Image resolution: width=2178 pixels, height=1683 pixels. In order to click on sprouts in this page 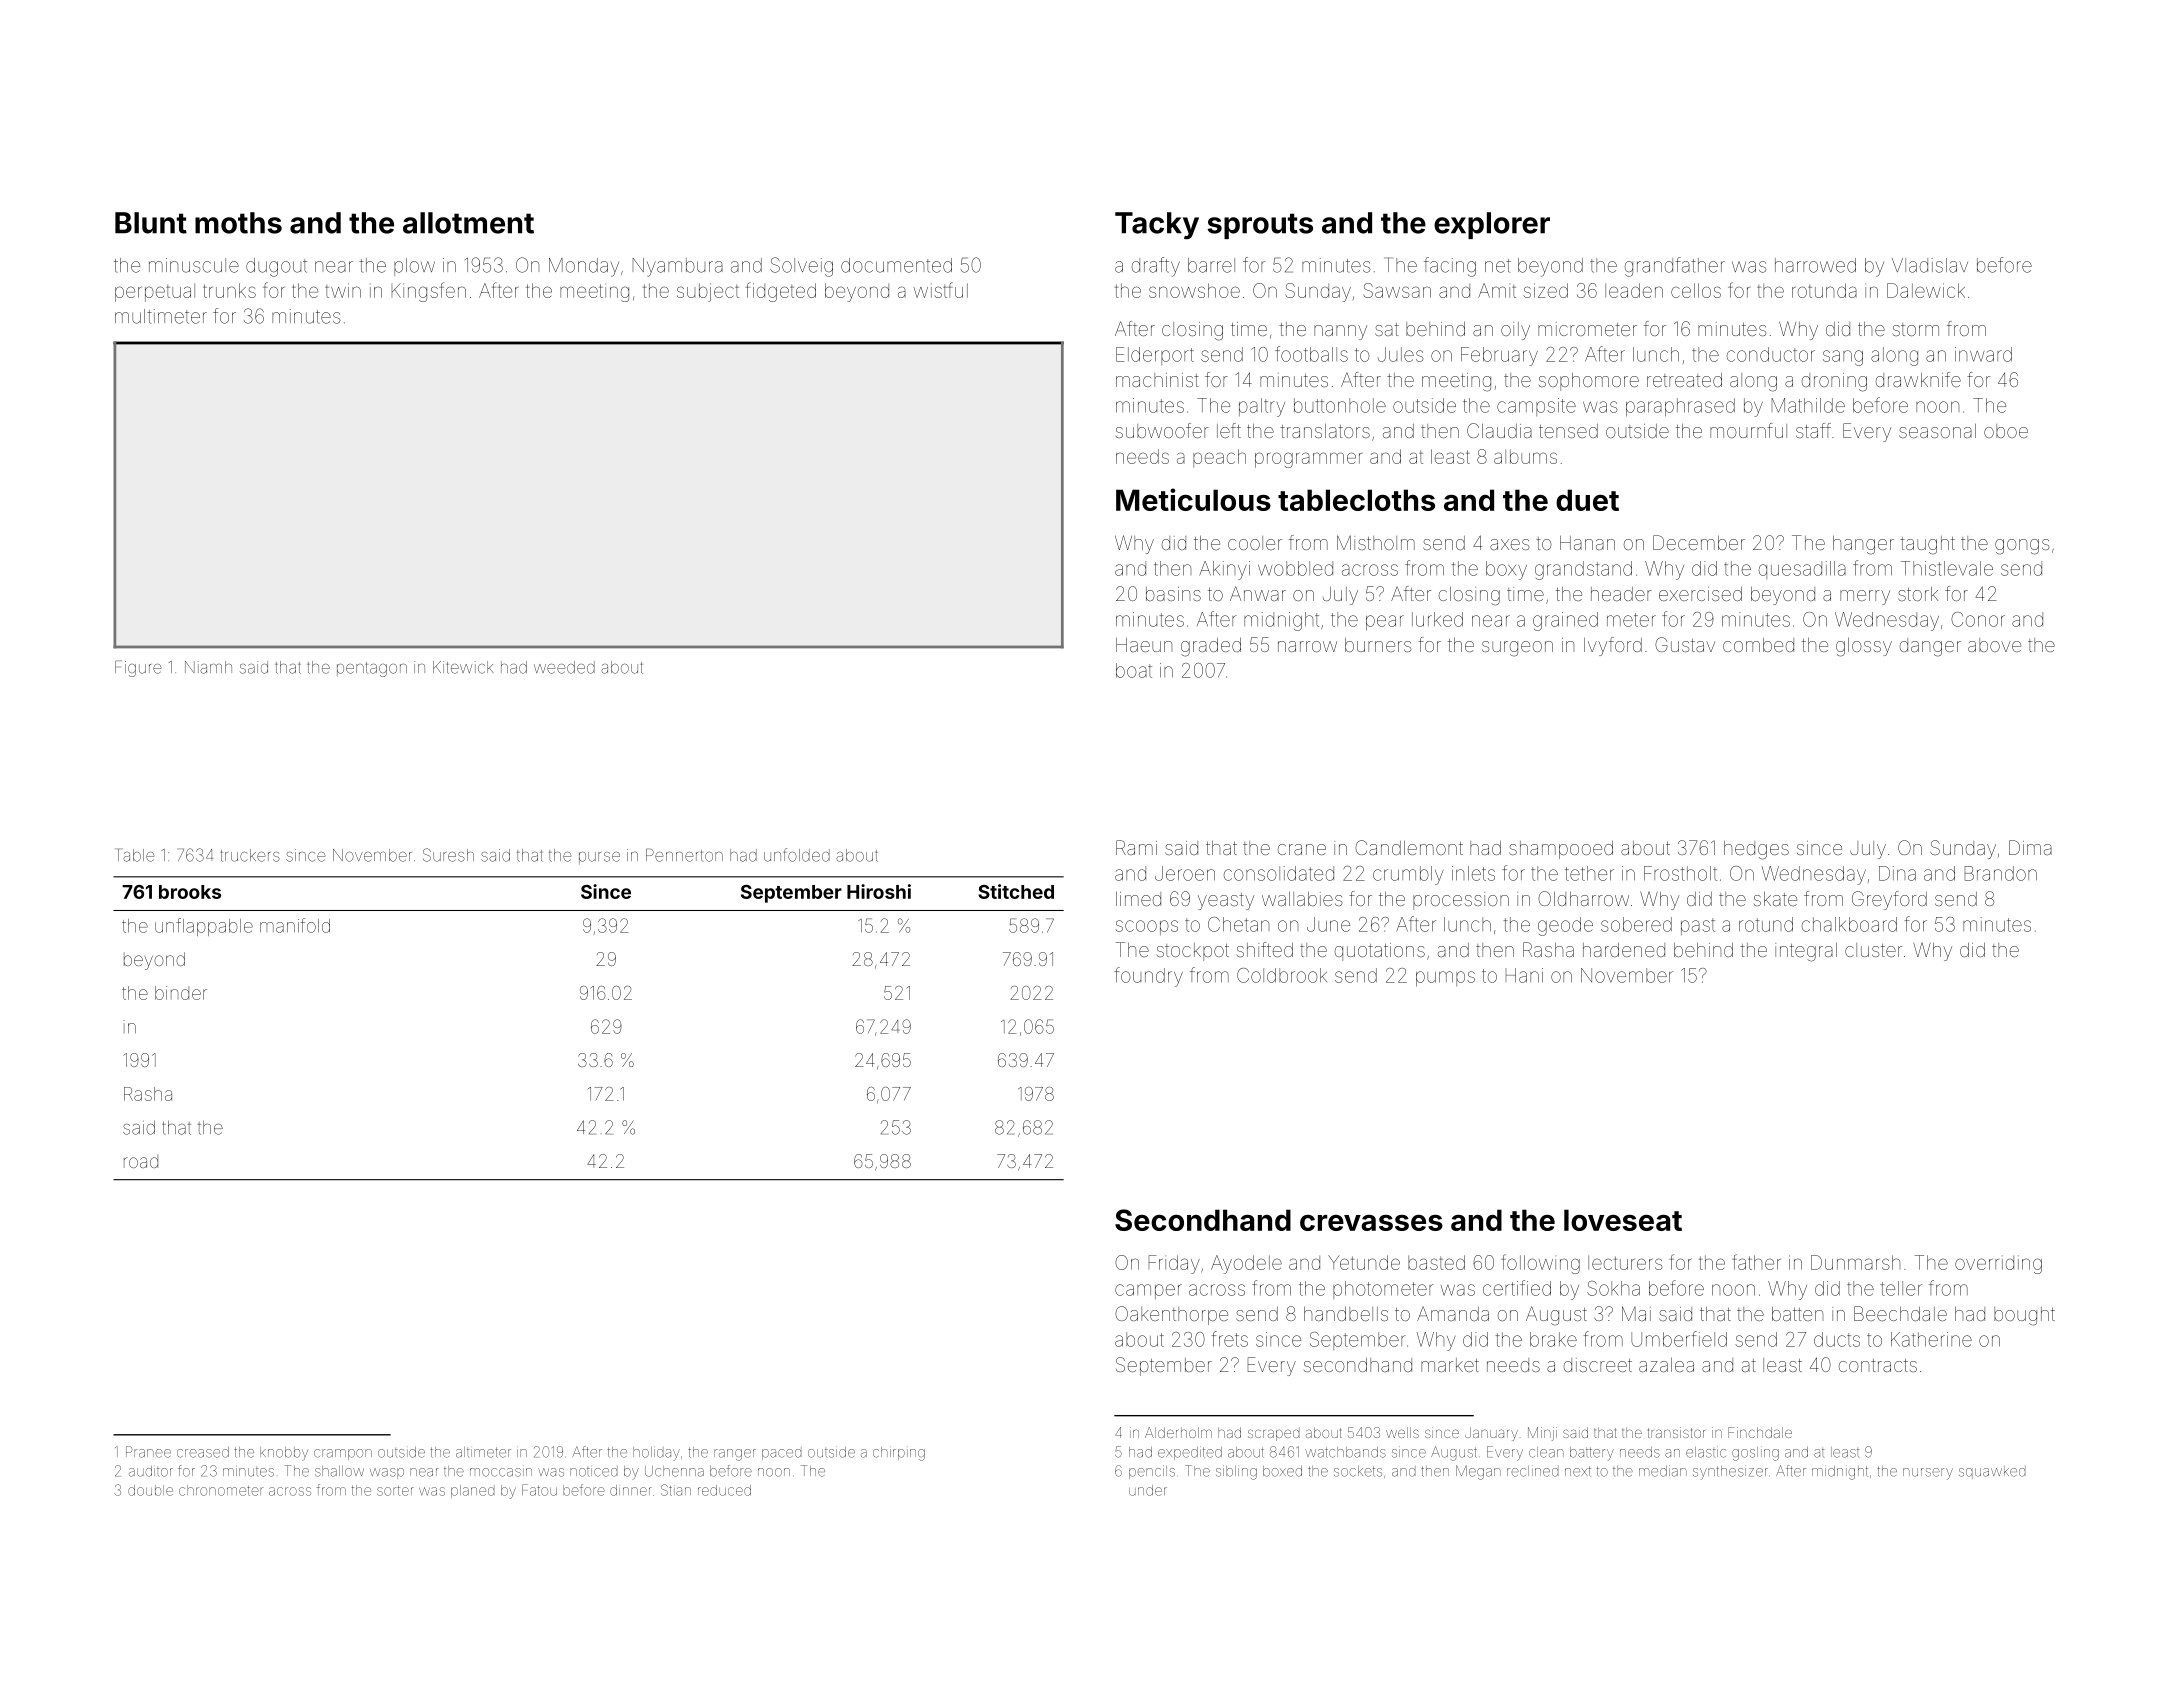, I will do `click(1260, 226)`.
